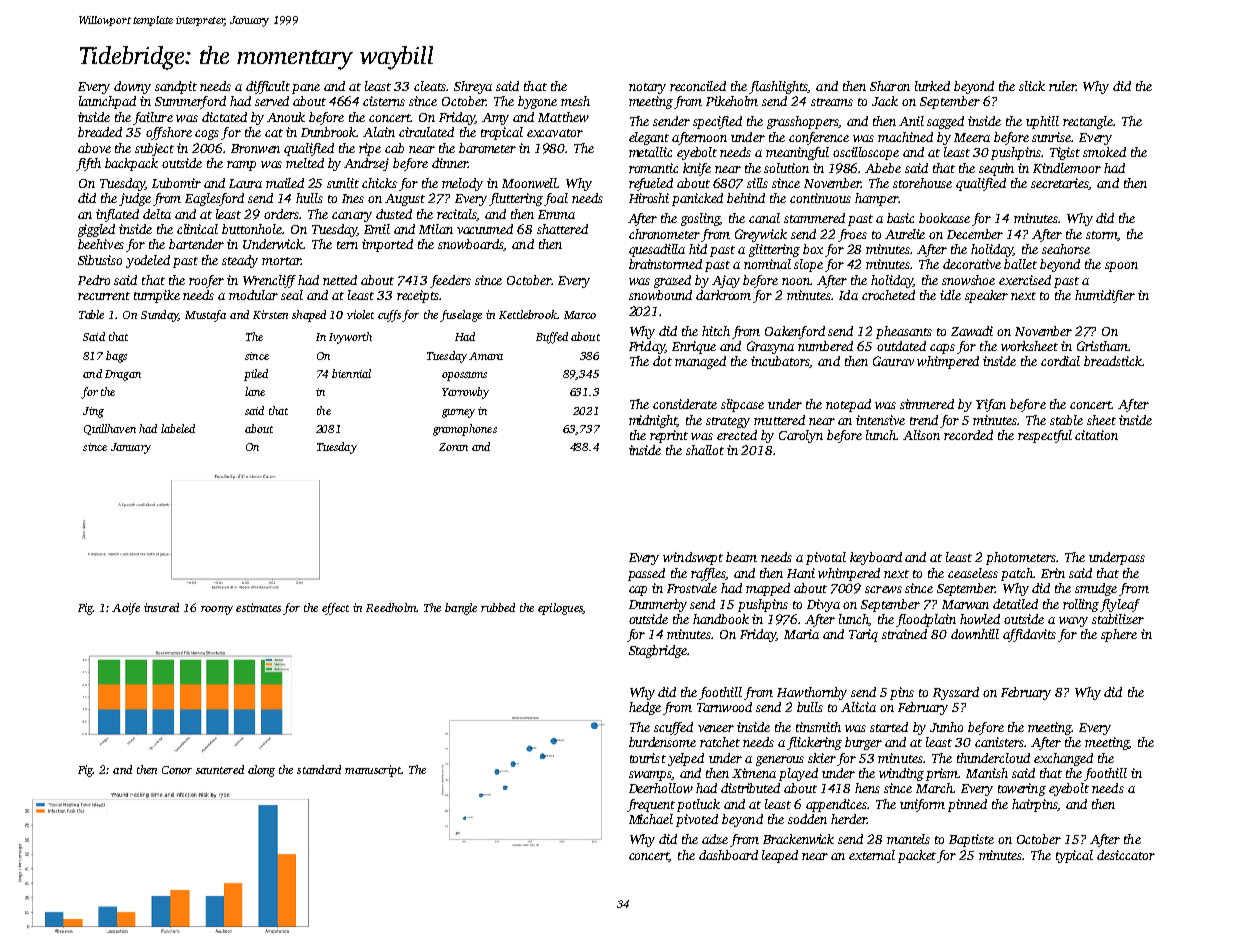 This image has width=1233, height=952. I want to click on Aoife, so click(126, 609).
